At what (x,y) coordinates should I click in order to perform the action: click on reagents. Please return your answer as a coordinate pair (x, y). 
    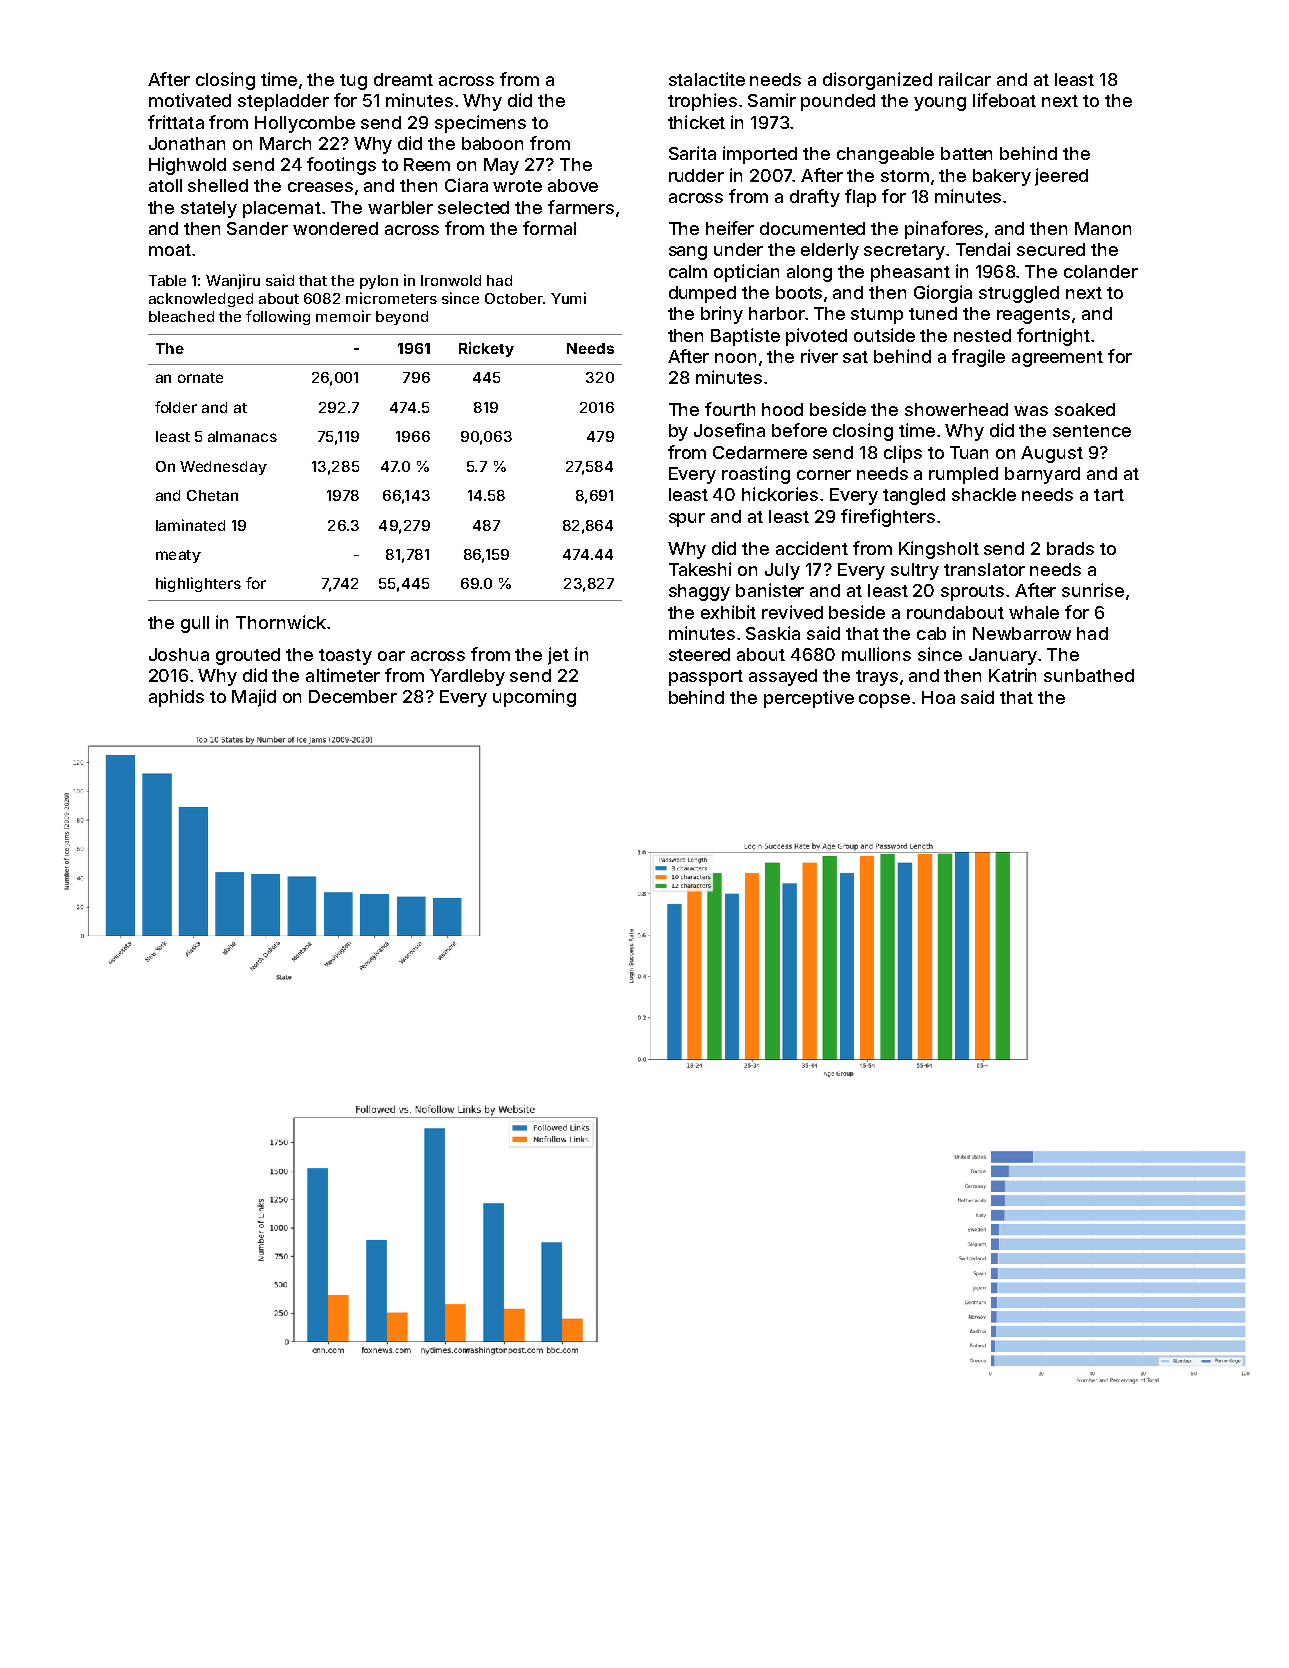
    Looking at the image, I should click on (1033, 316).
